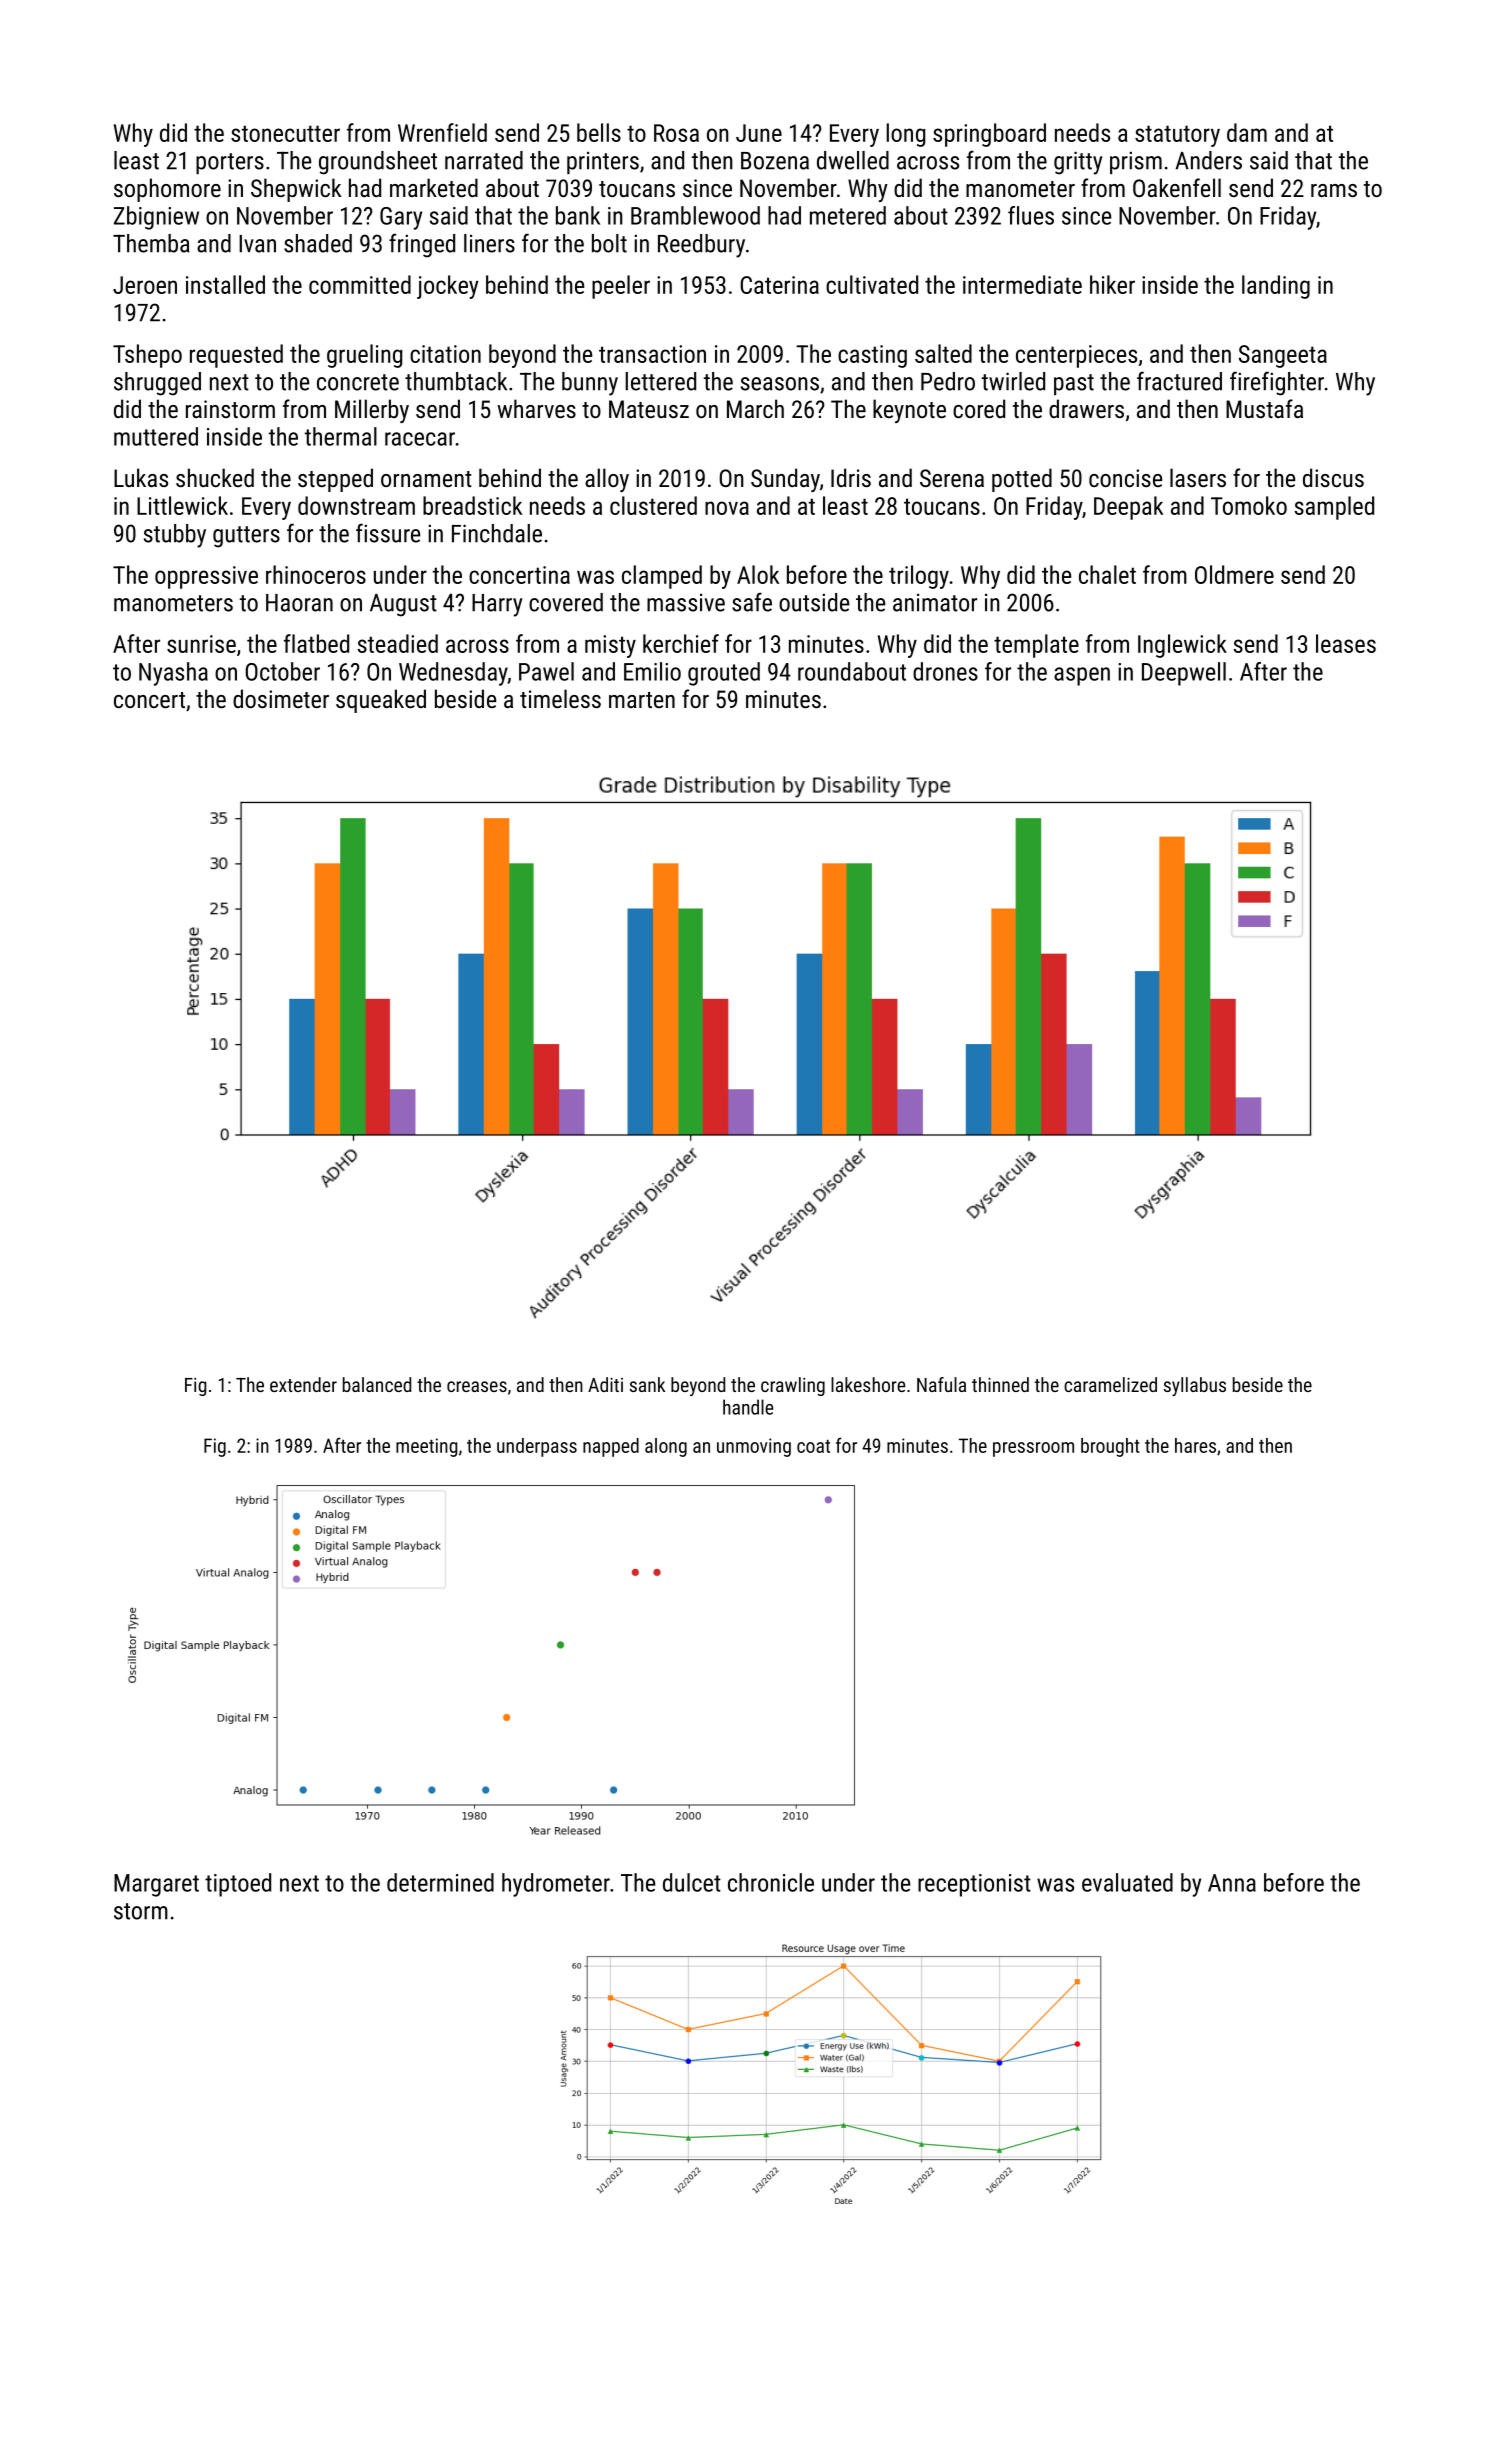  Describe the element at coordinates (662, 577) in the page. I see `clamped` at that location.
